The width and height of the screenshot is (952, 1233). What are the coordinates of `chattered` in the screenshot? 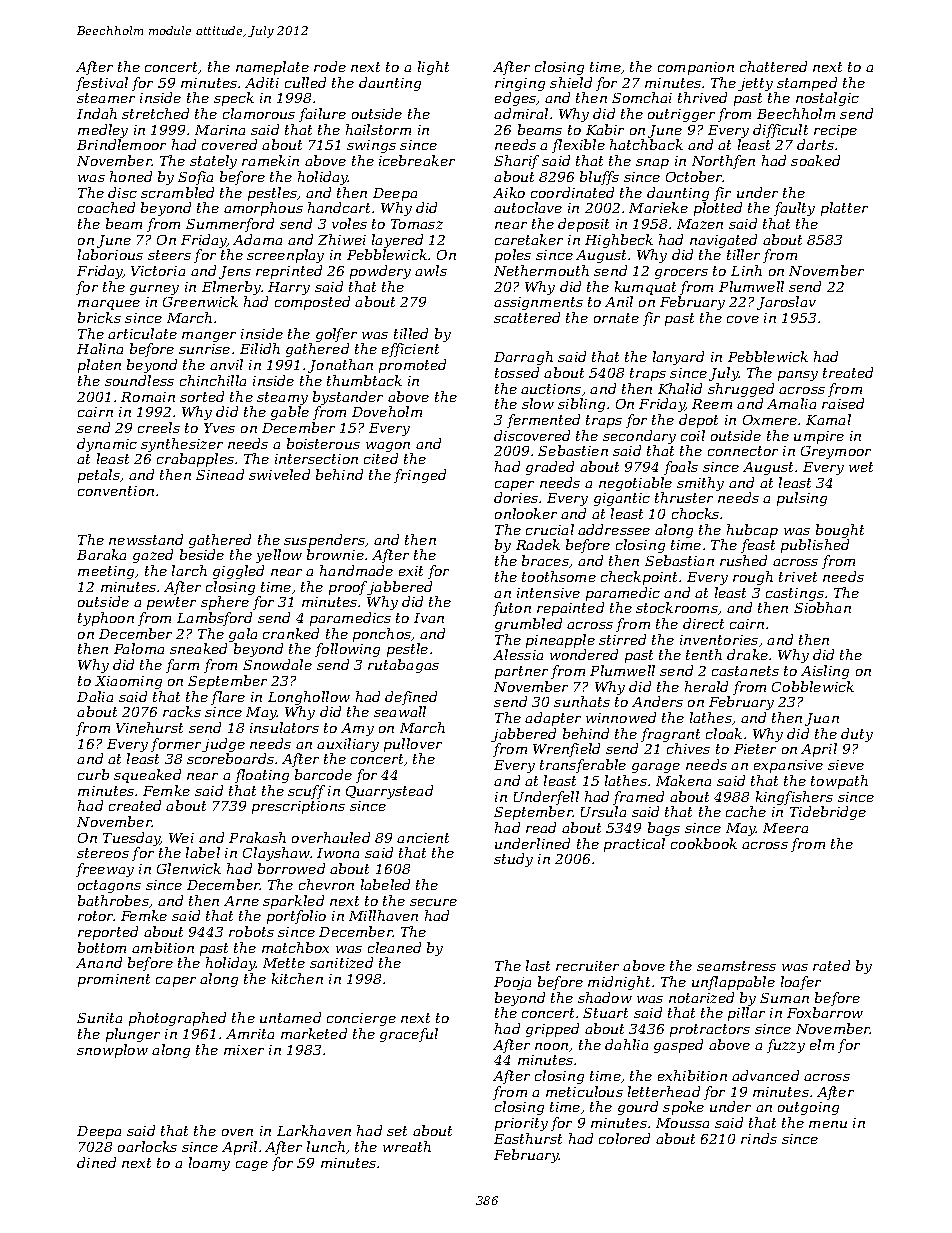 It's located at (773, 66).
